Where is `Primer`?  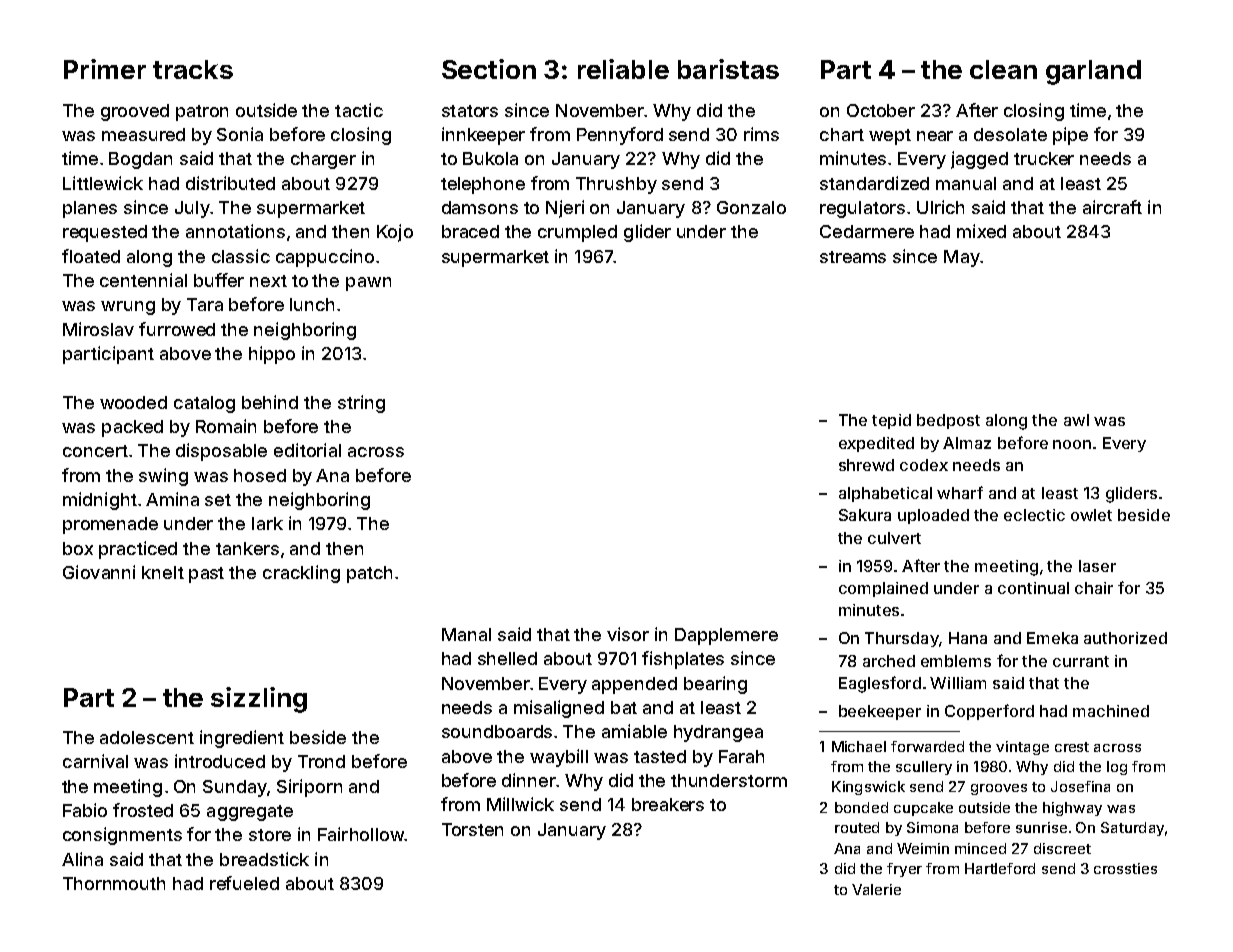
Primer is located at coordinates (105, 69).
